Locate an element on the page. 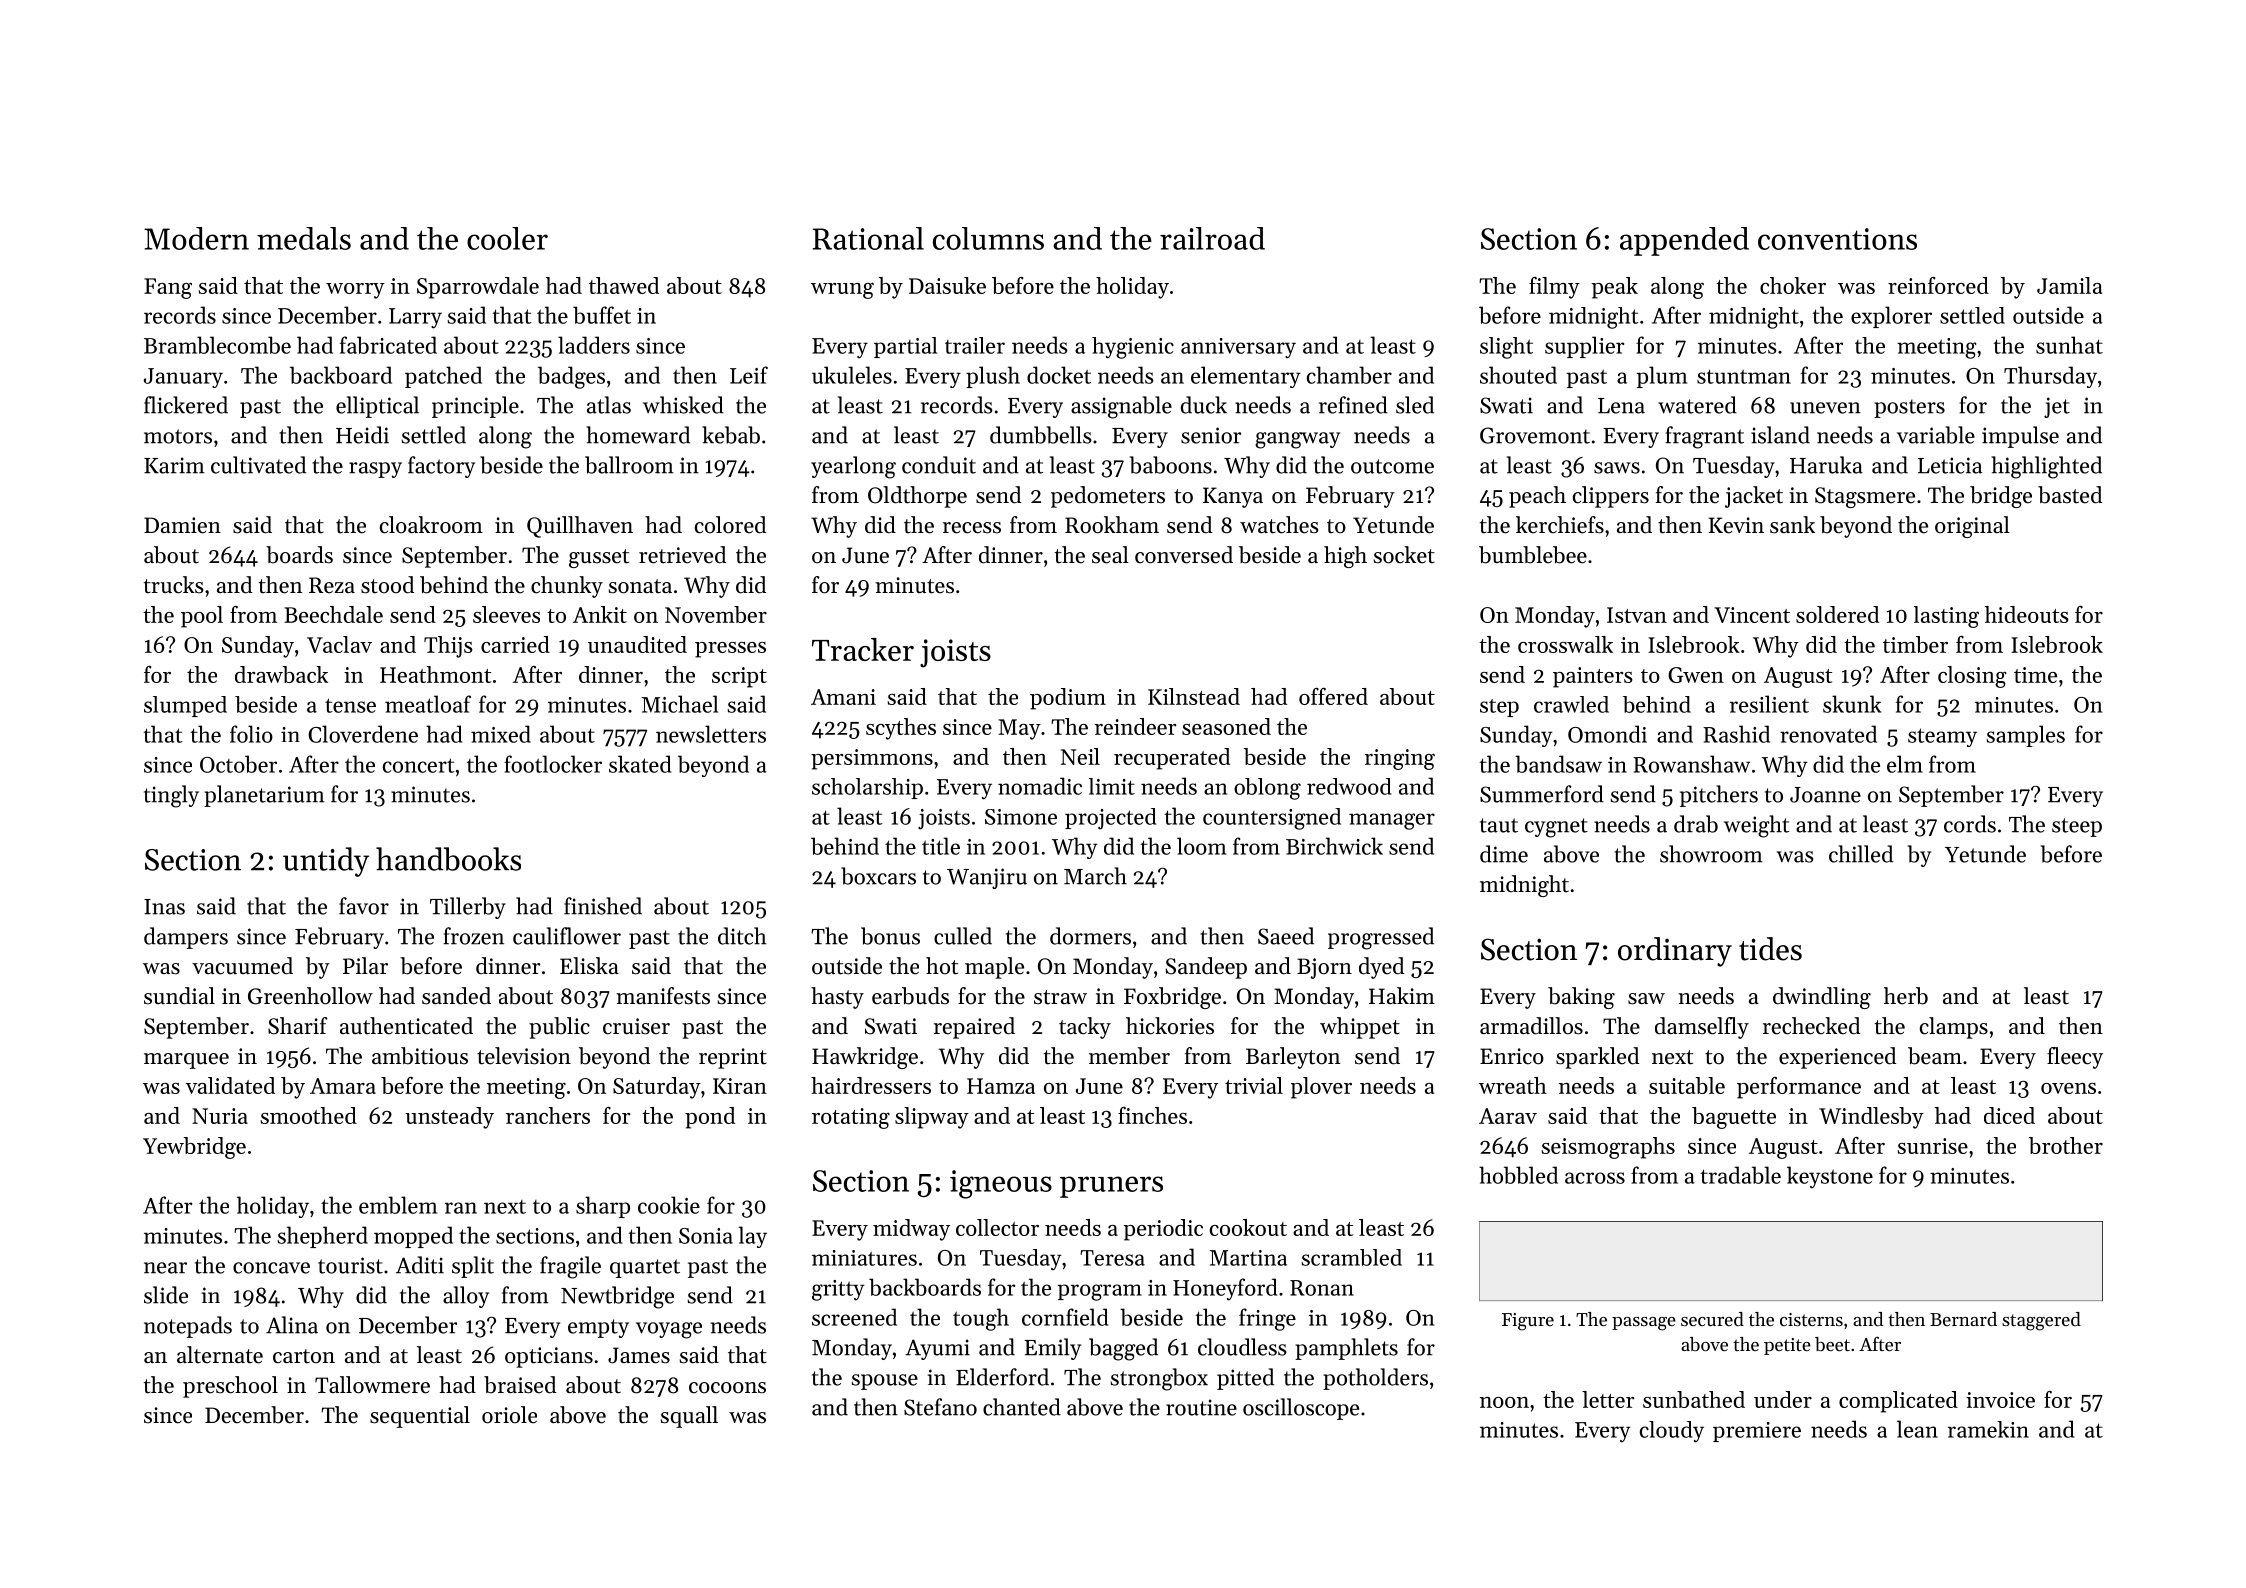 The image size is (2246, 1588). Beechdale is located at coordinates (333, 614).
